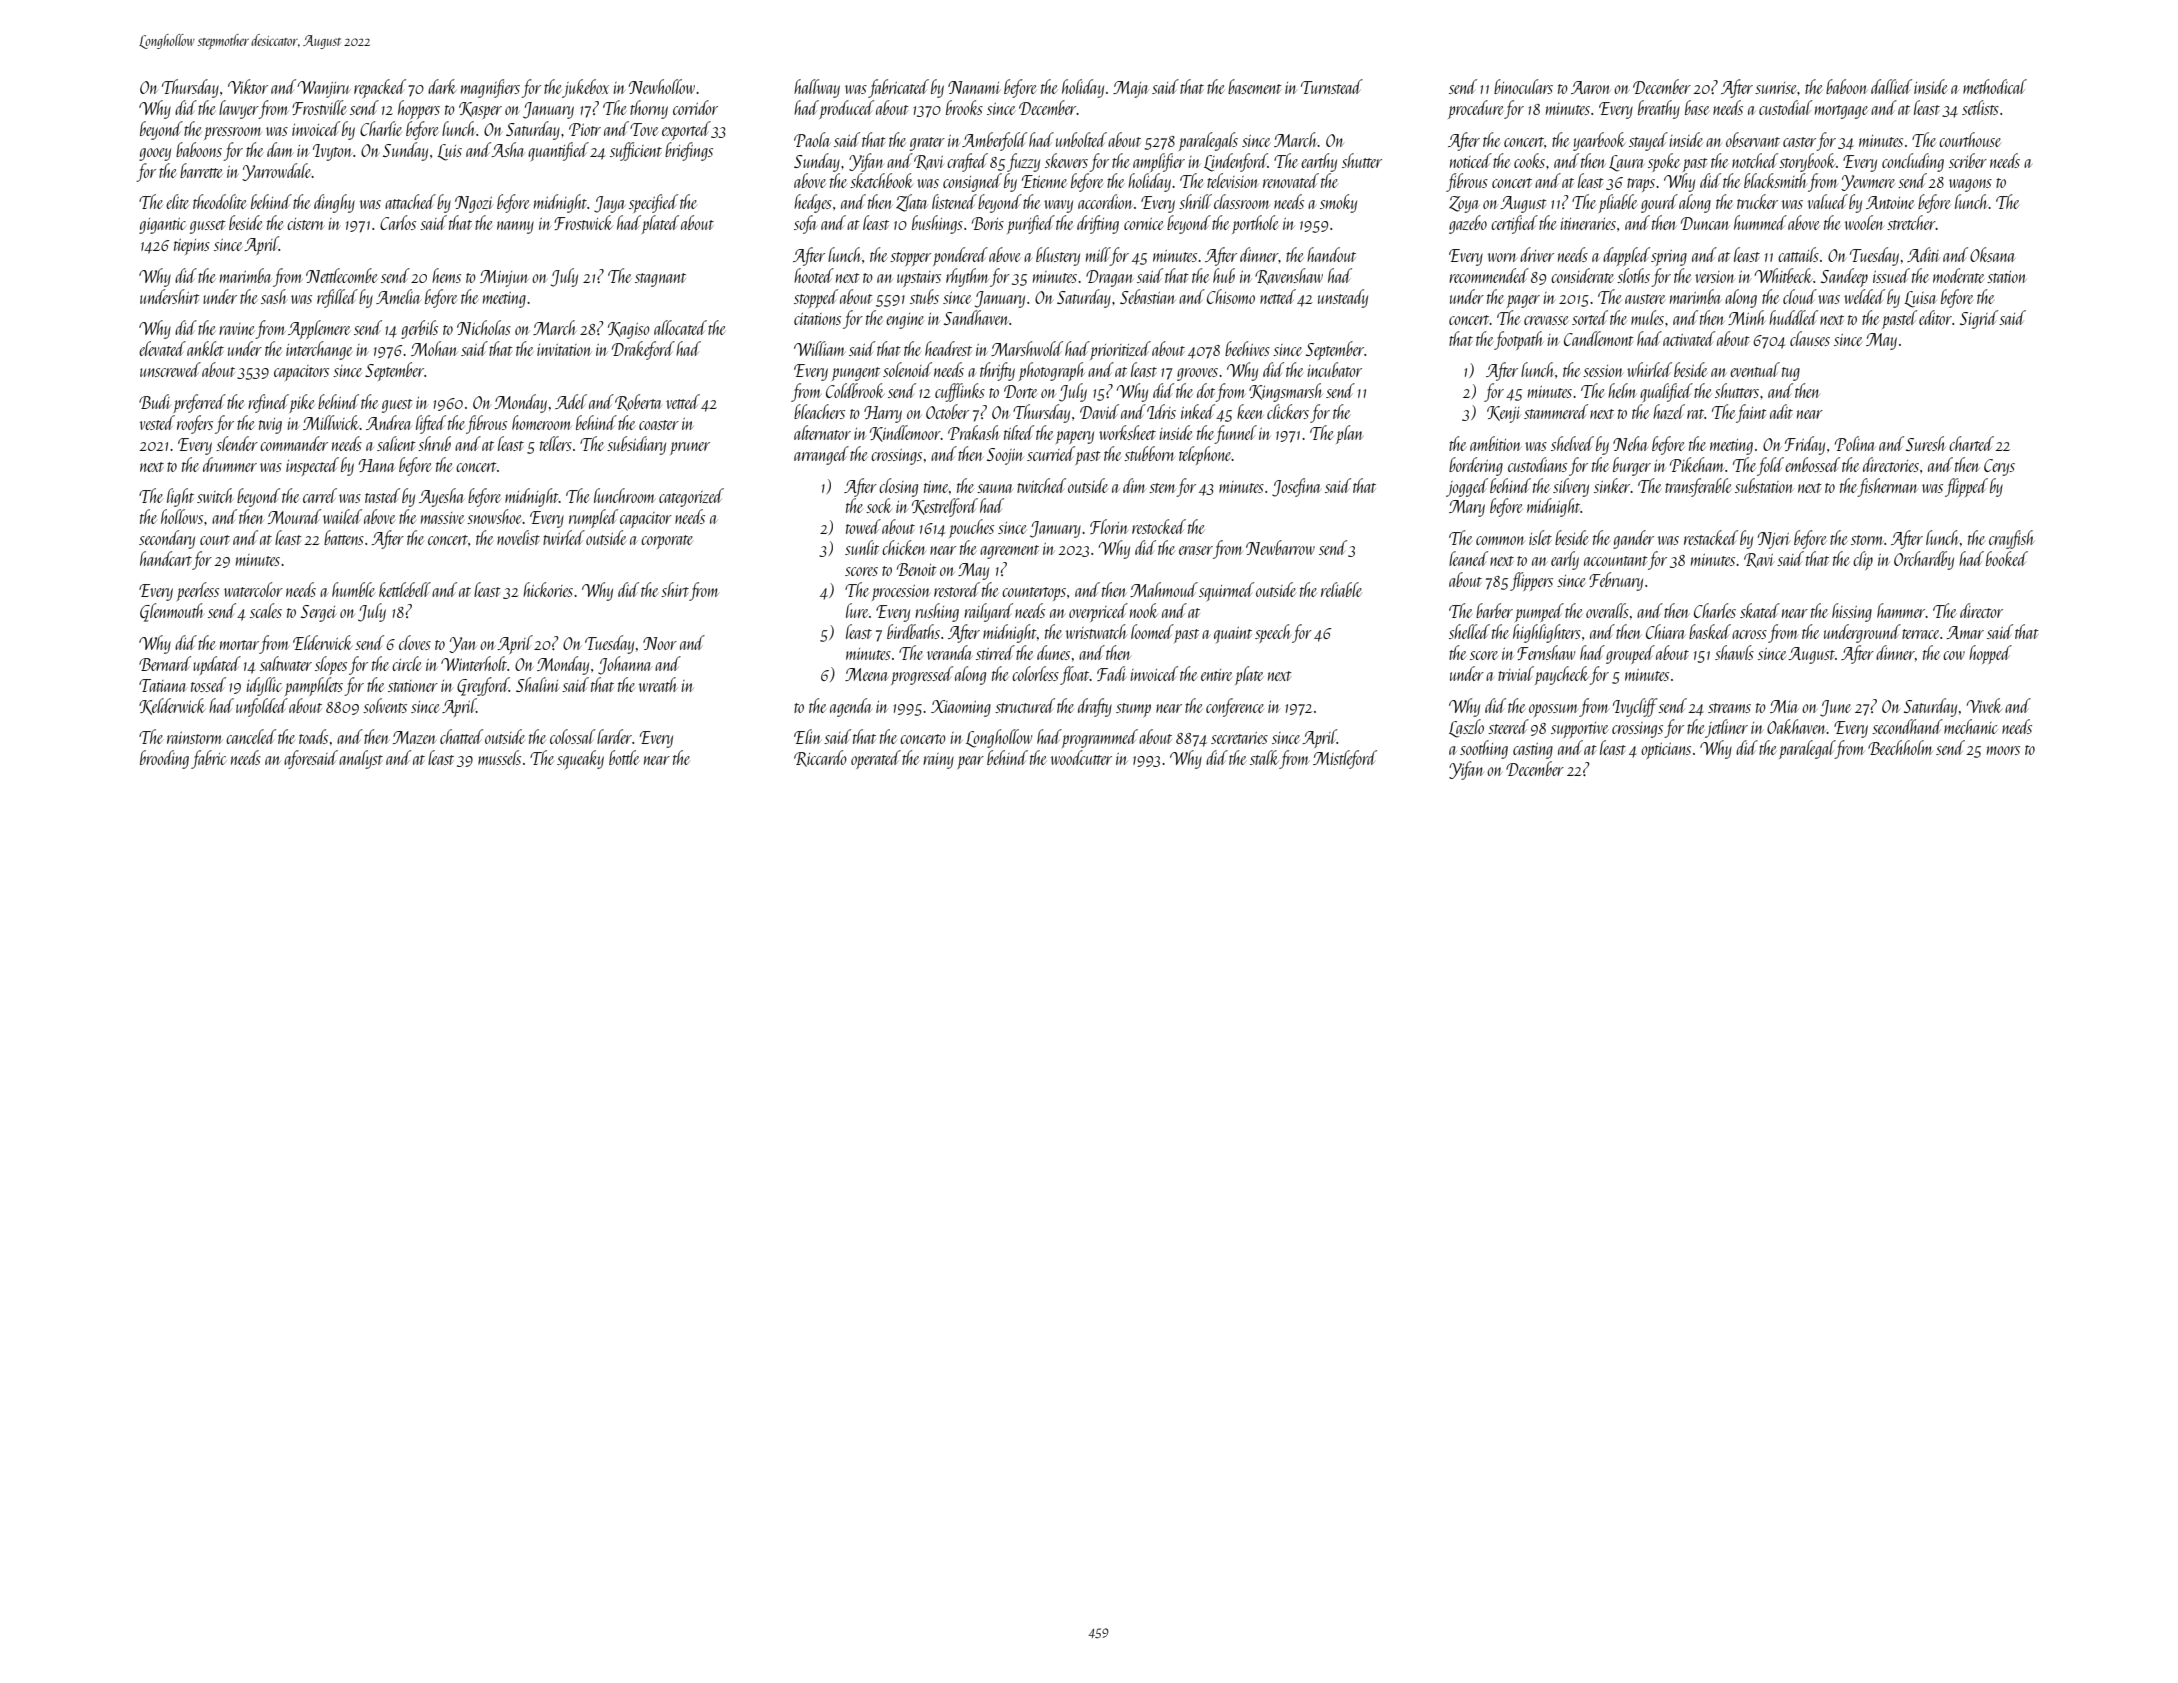 Image resolution: width=2178 pixels, height=1683 pixels. What do you see at coordinates (1891, 275) in the screenshot?
I see `issued` at bounding box center [1891, 275].
